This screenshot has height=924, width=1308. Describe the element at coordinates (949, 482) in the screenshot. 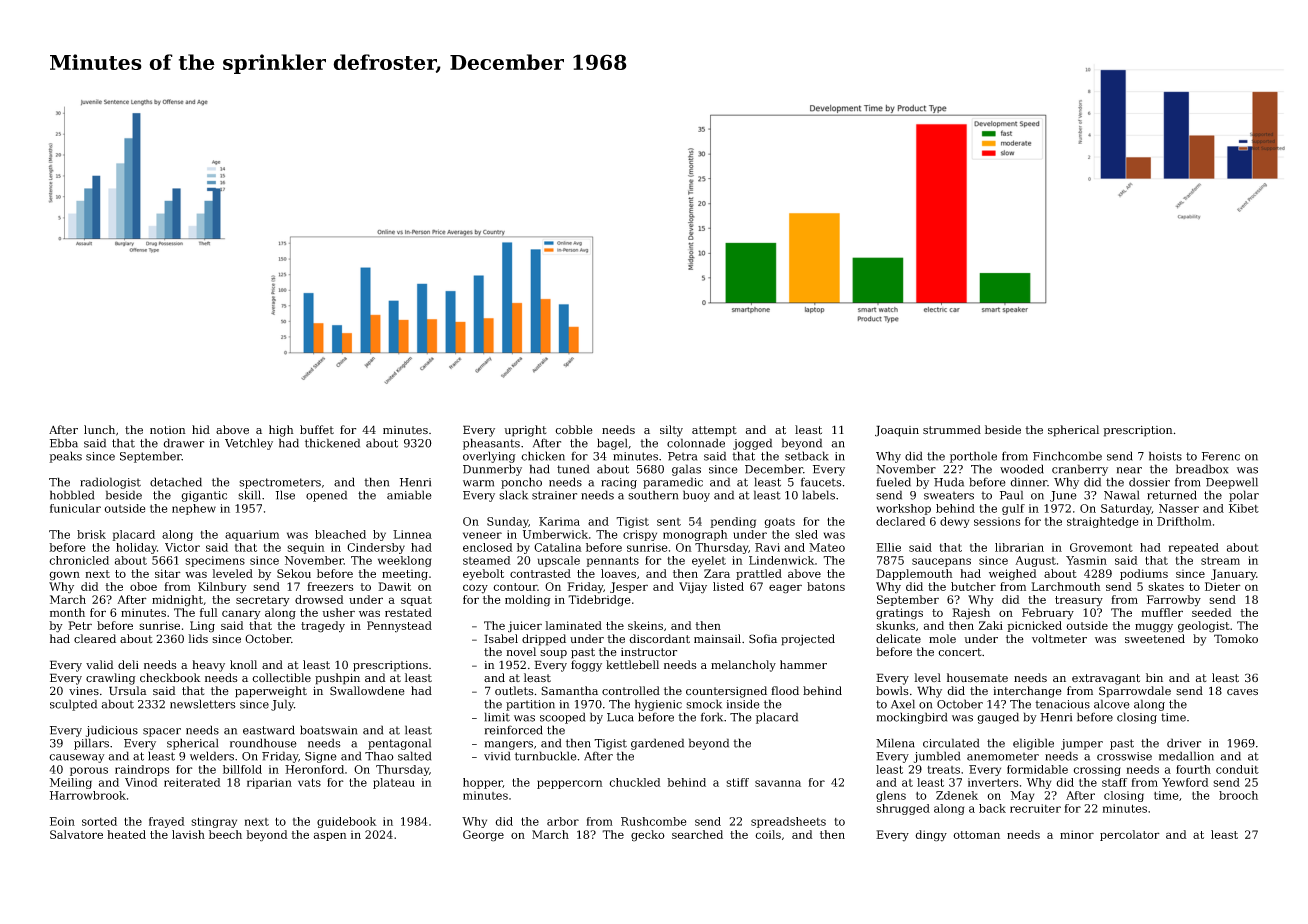

I see `Huda` at that location.
